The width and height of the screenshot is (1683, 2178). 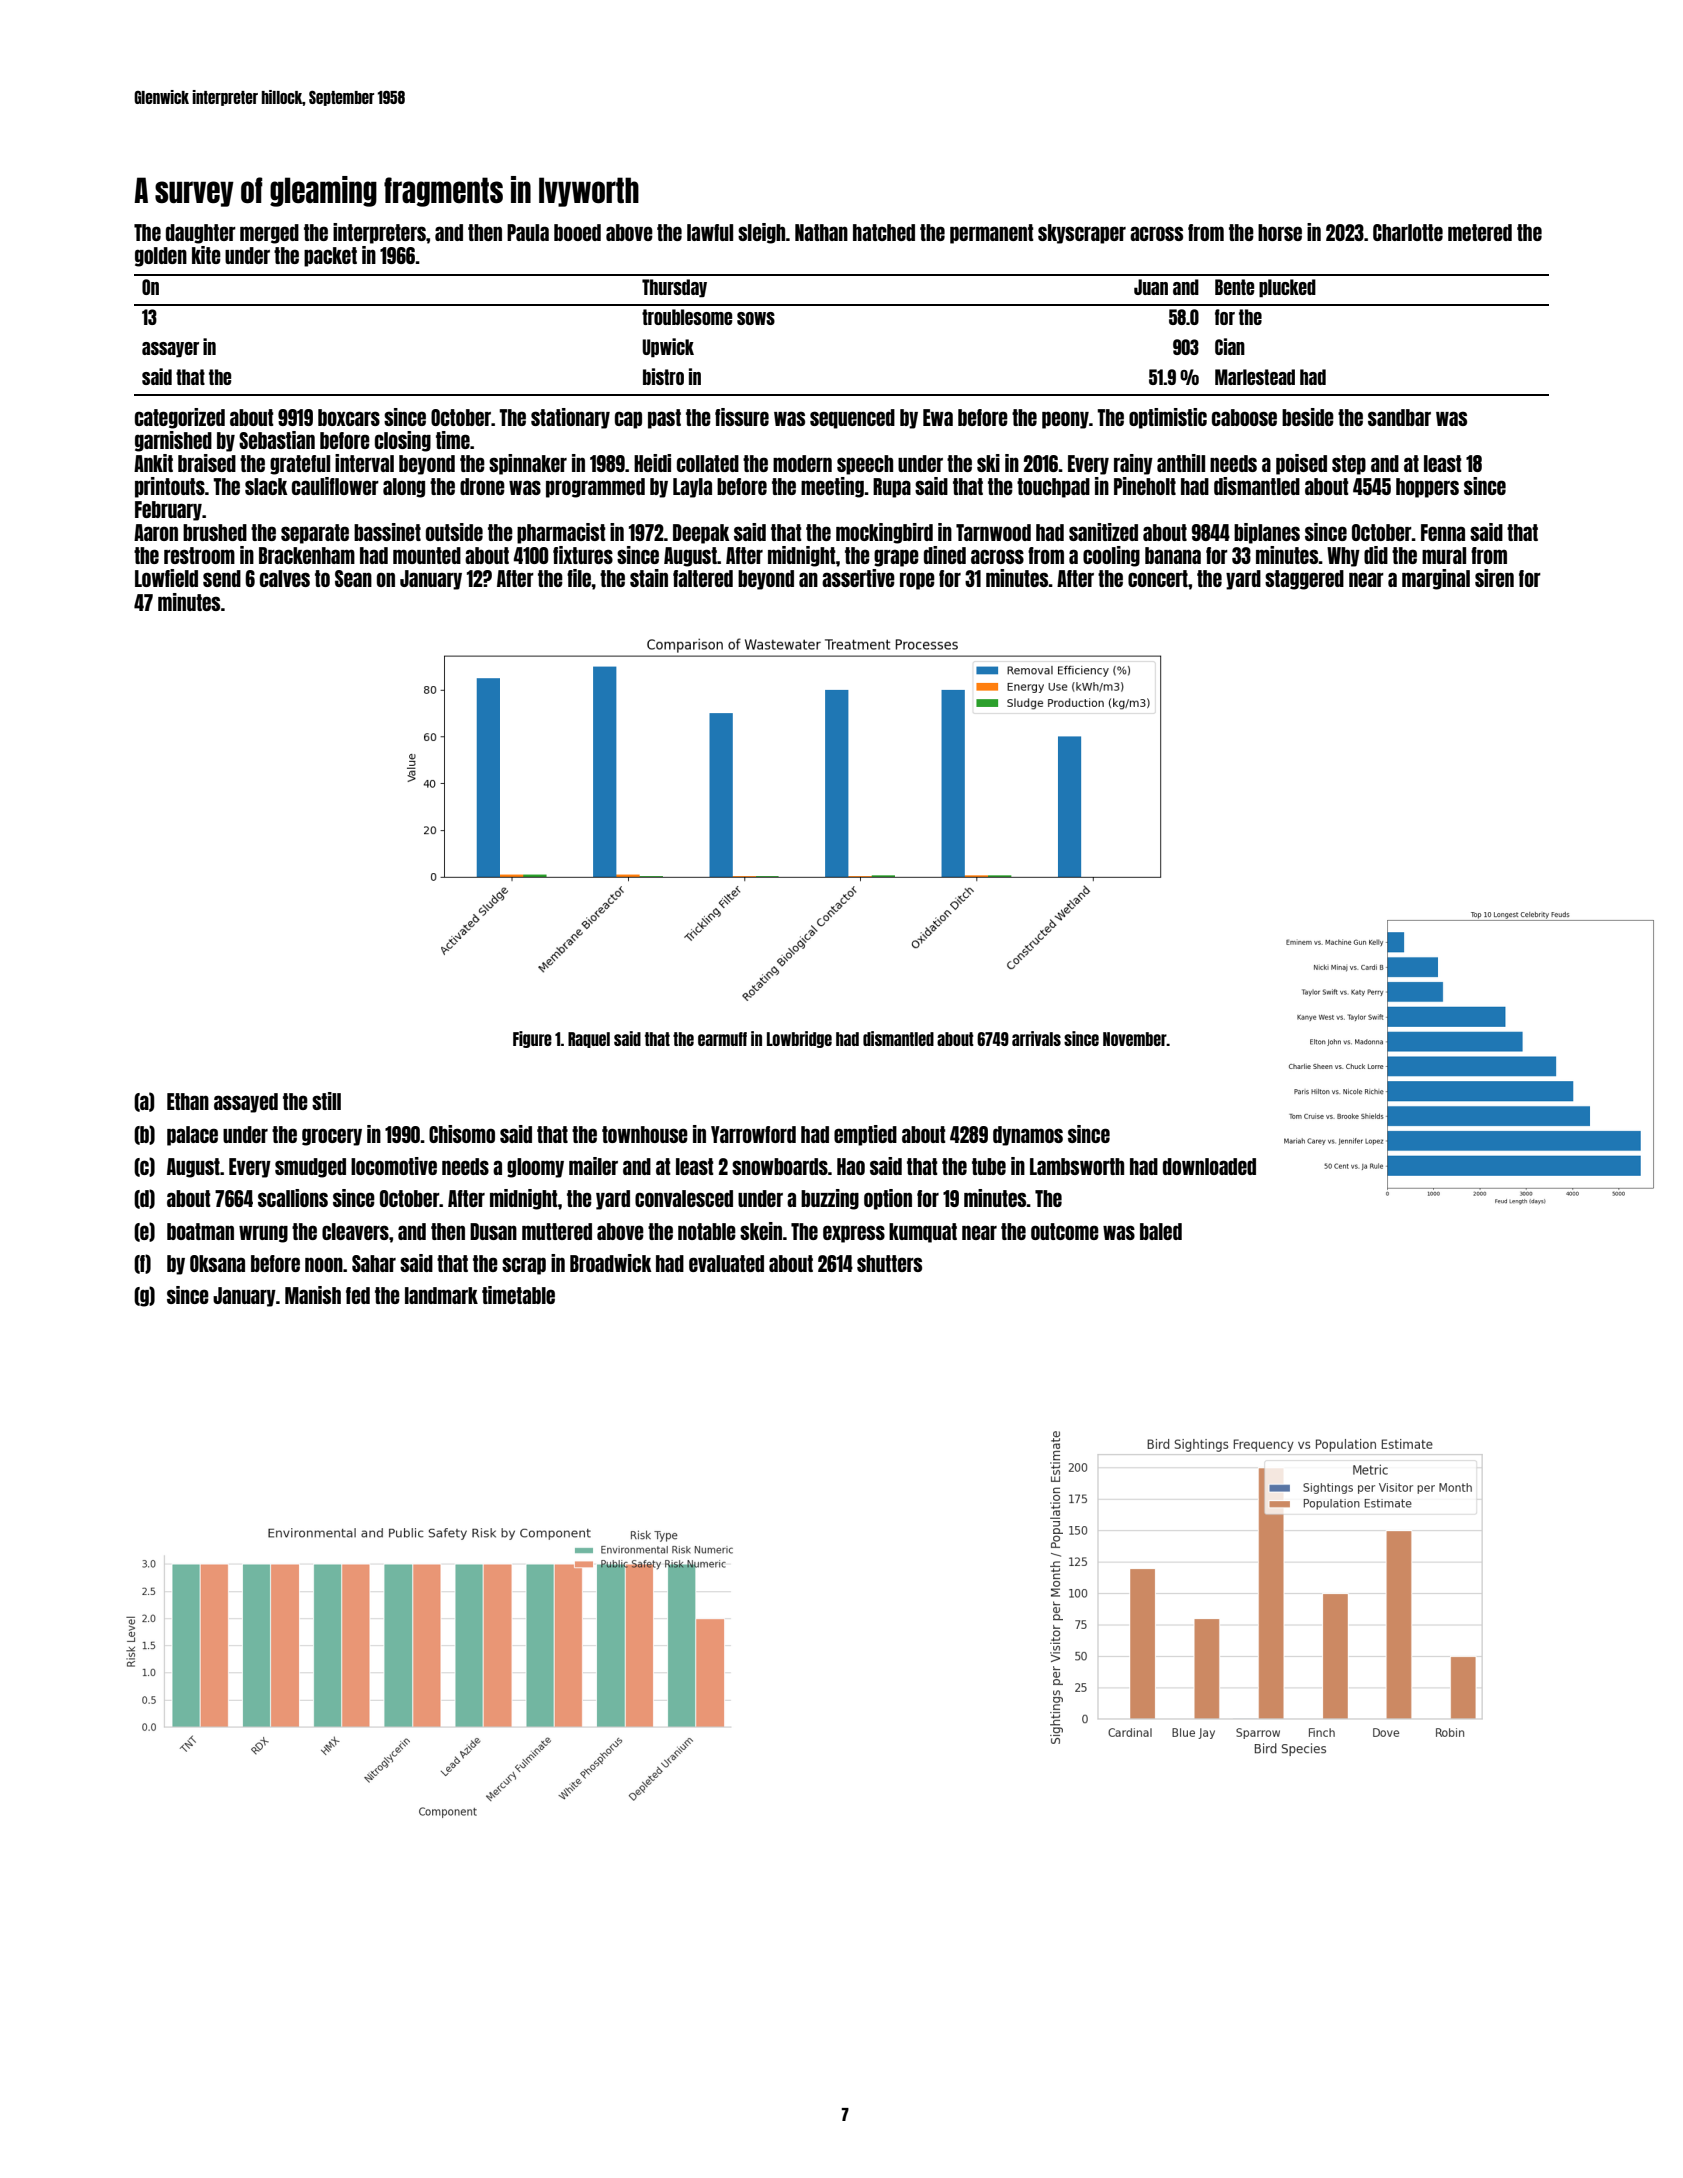 What do you see at coordinates (1036, 1038) in the screenshot?
I see `arrivals` at bounding box center [1036, 1038].
